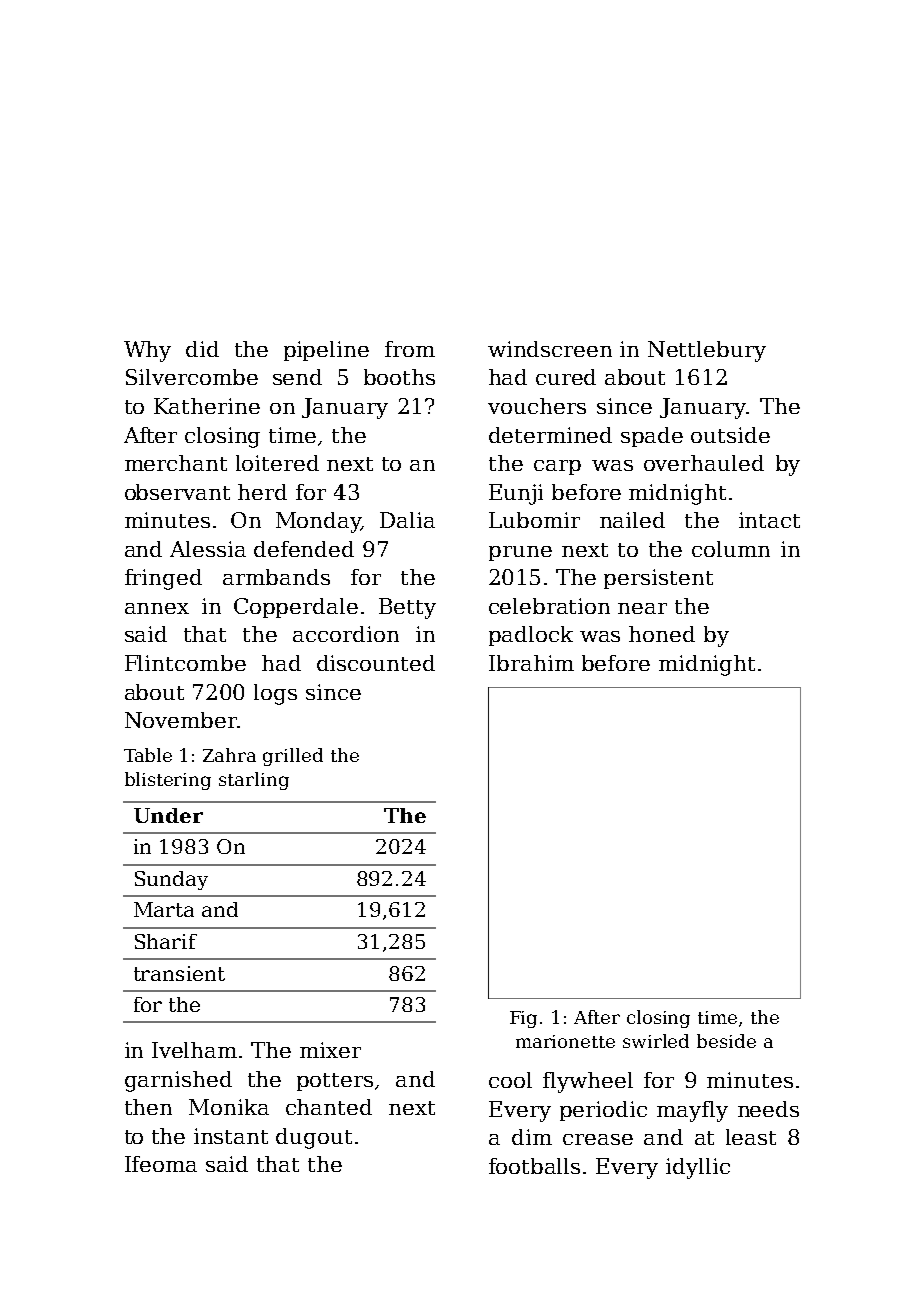 This screenshot has width=924, height=1311. I want to click on overhauled, so click(704, 463).
